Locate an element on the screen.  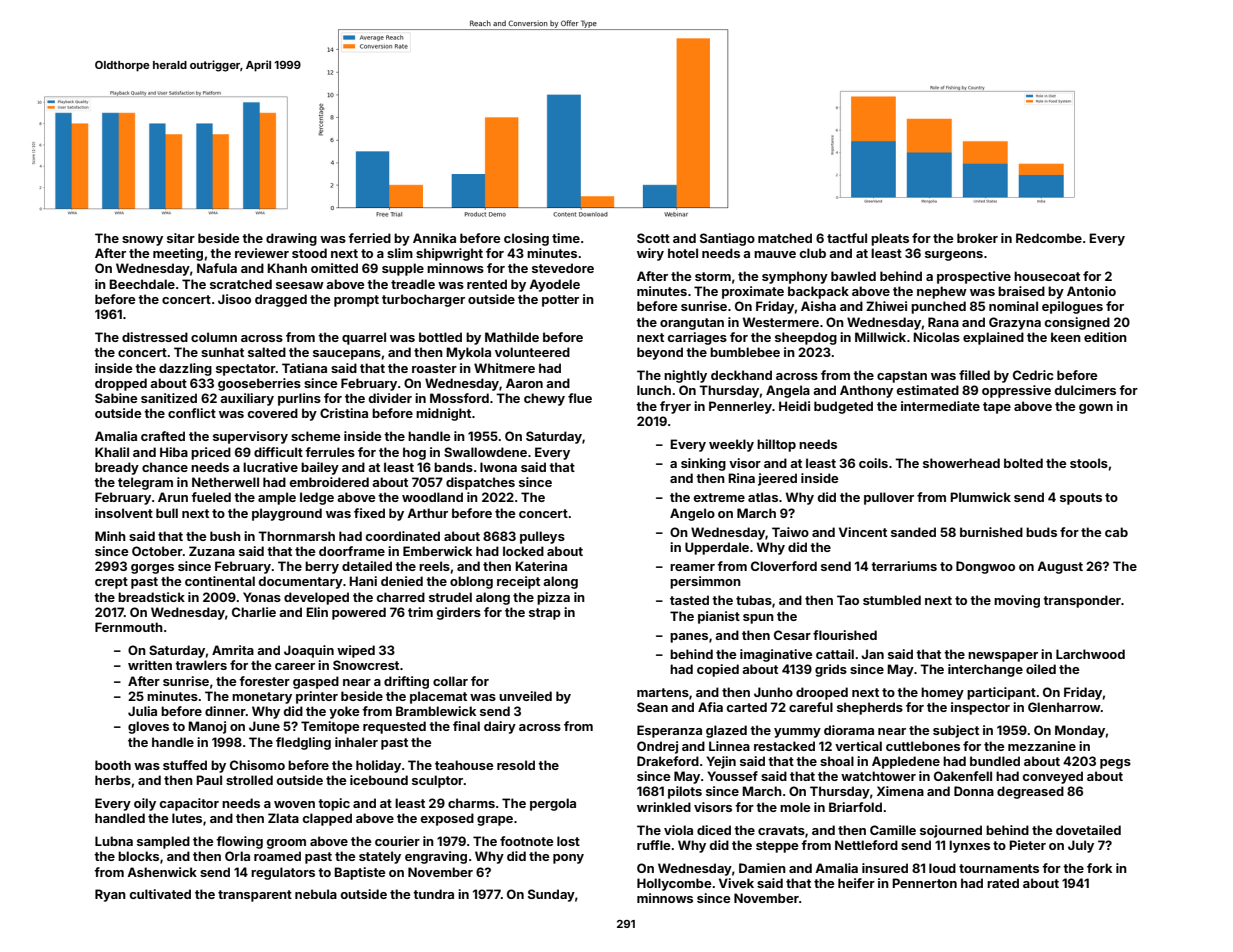
stools is located at coordinates (1089, 463).
